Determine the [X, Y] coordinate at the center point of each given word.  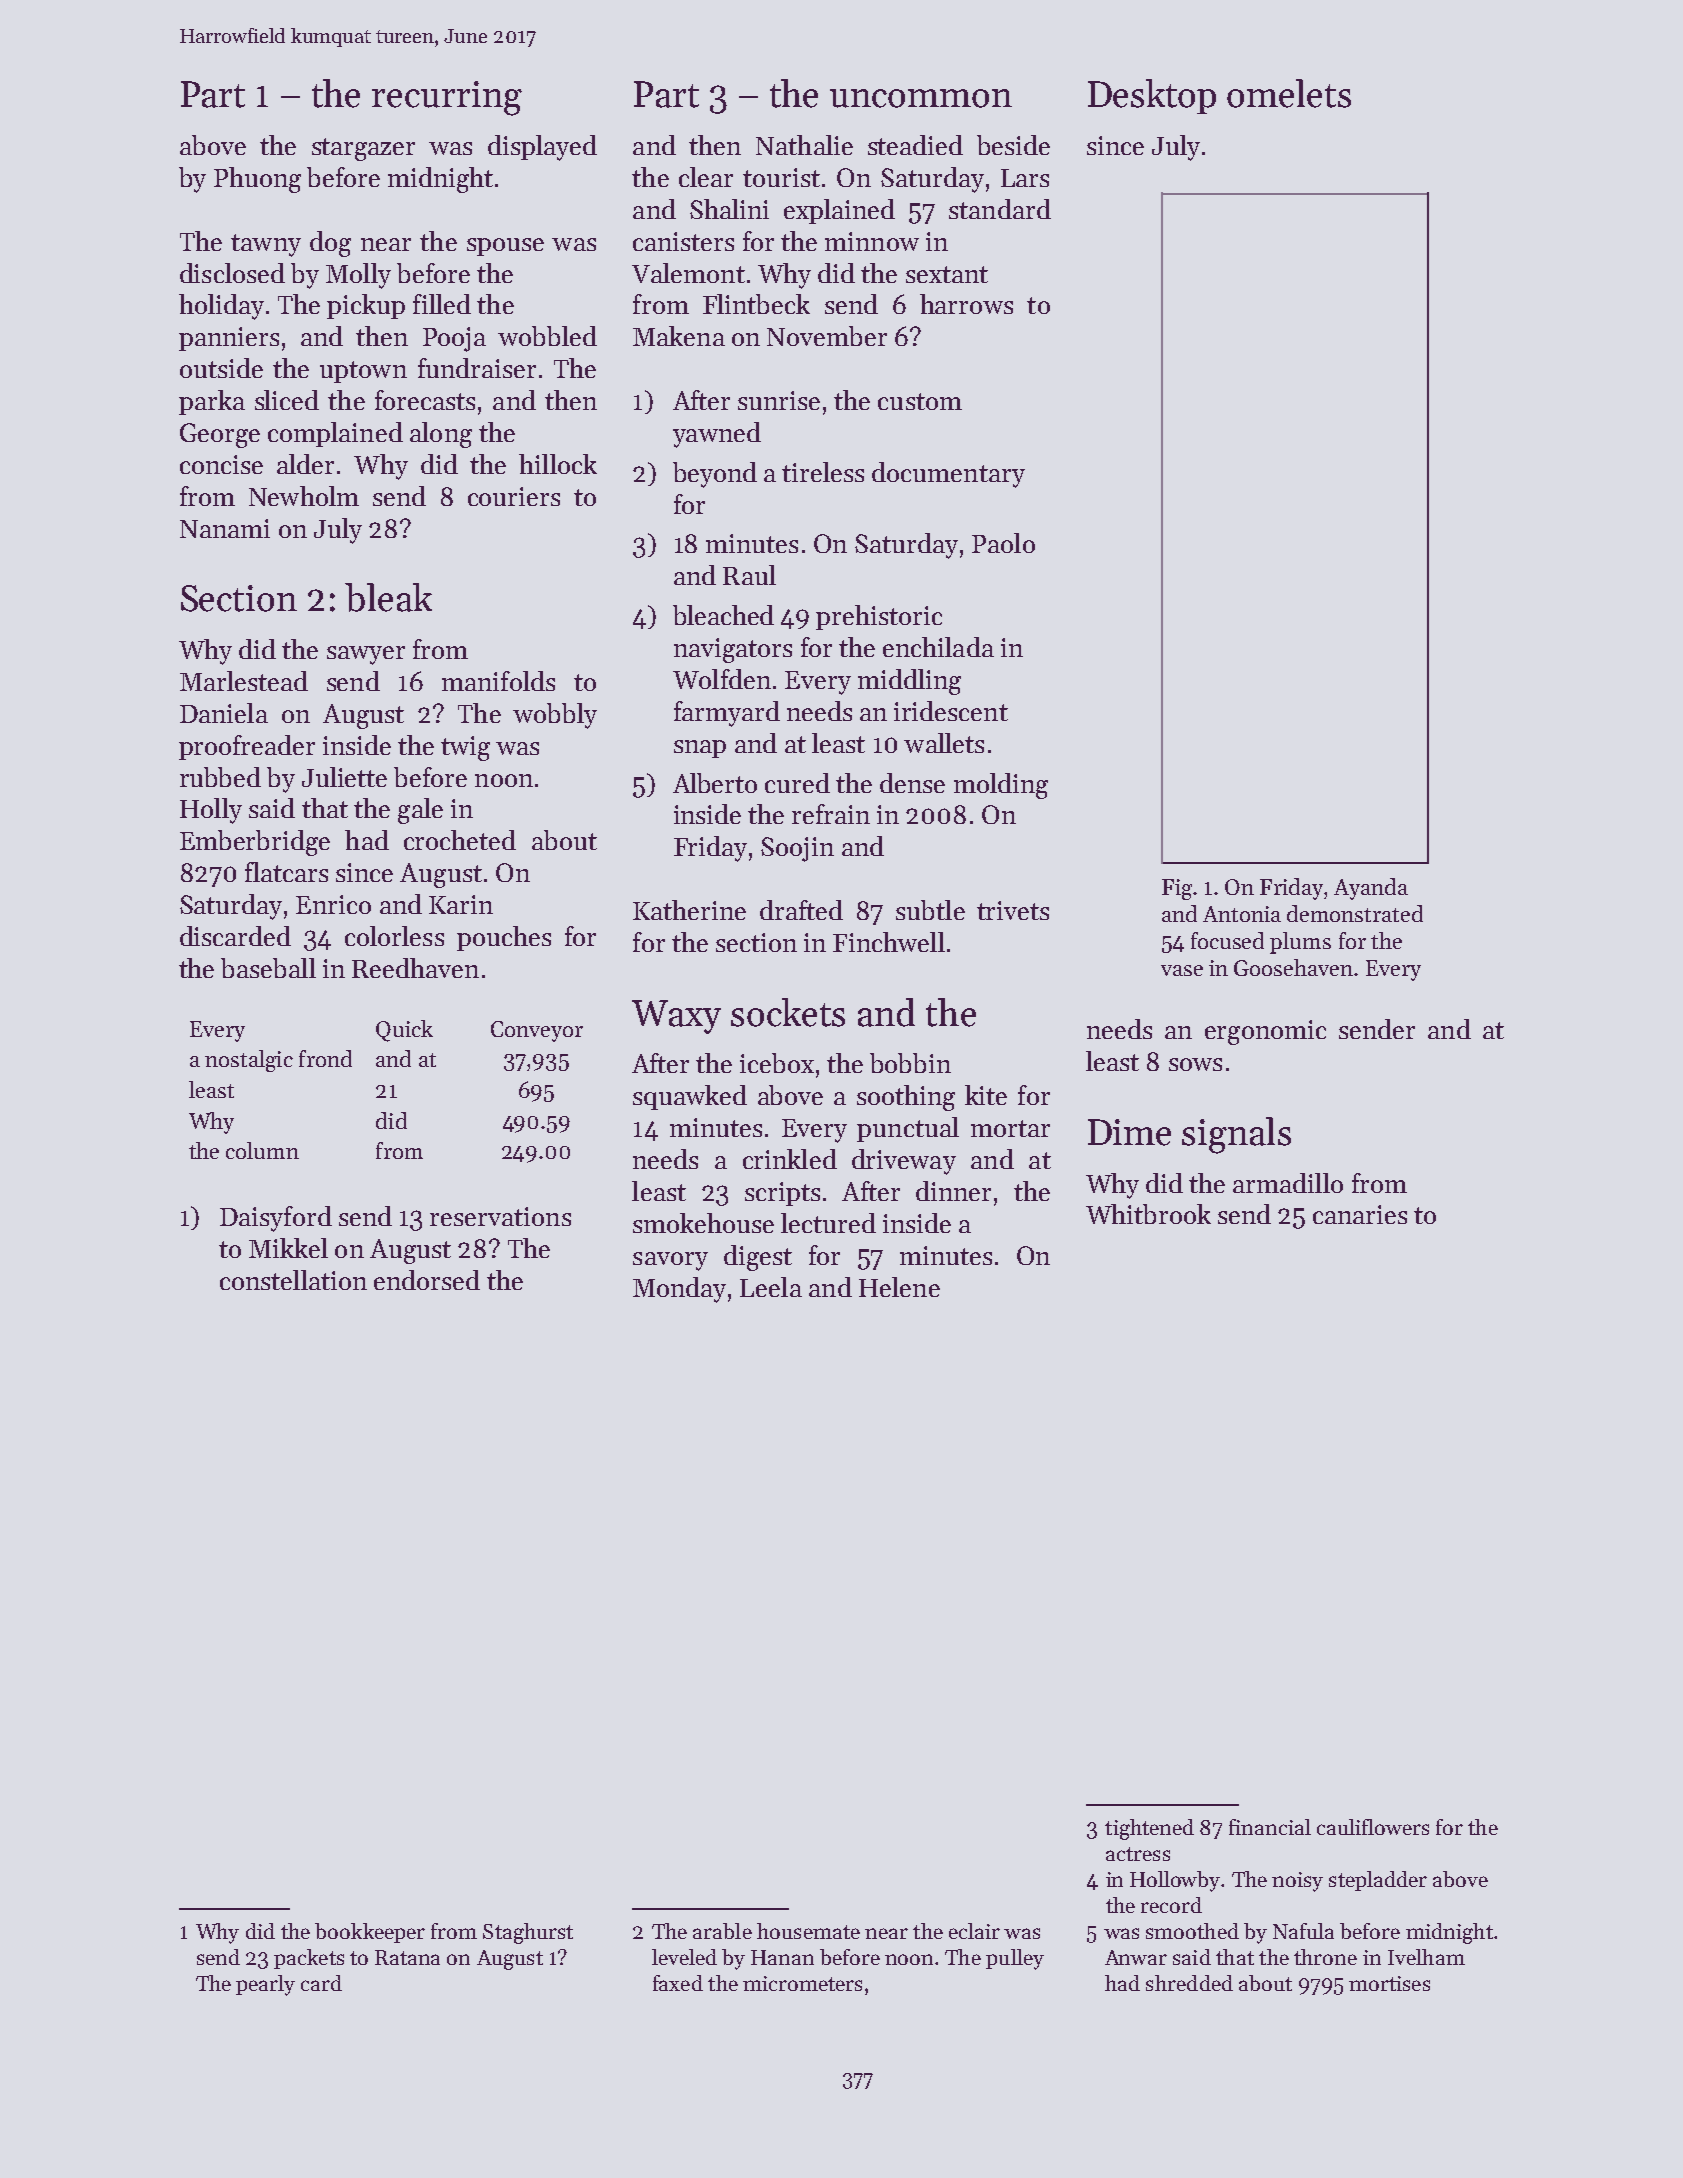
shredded [1189, 1983]
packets [309, 1959]
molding [1001, 786]
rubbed [220, 777]
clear [706, 177]
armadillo [1288, 1183]
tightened [1149, 1829]
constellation [293, 1280]
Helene [899, 1287]
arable [722, 1931]
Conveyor [537, 1031]
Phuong [257, 180]
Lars [1025, 178]
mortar [1010, 1128]
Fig [1177, 889]
